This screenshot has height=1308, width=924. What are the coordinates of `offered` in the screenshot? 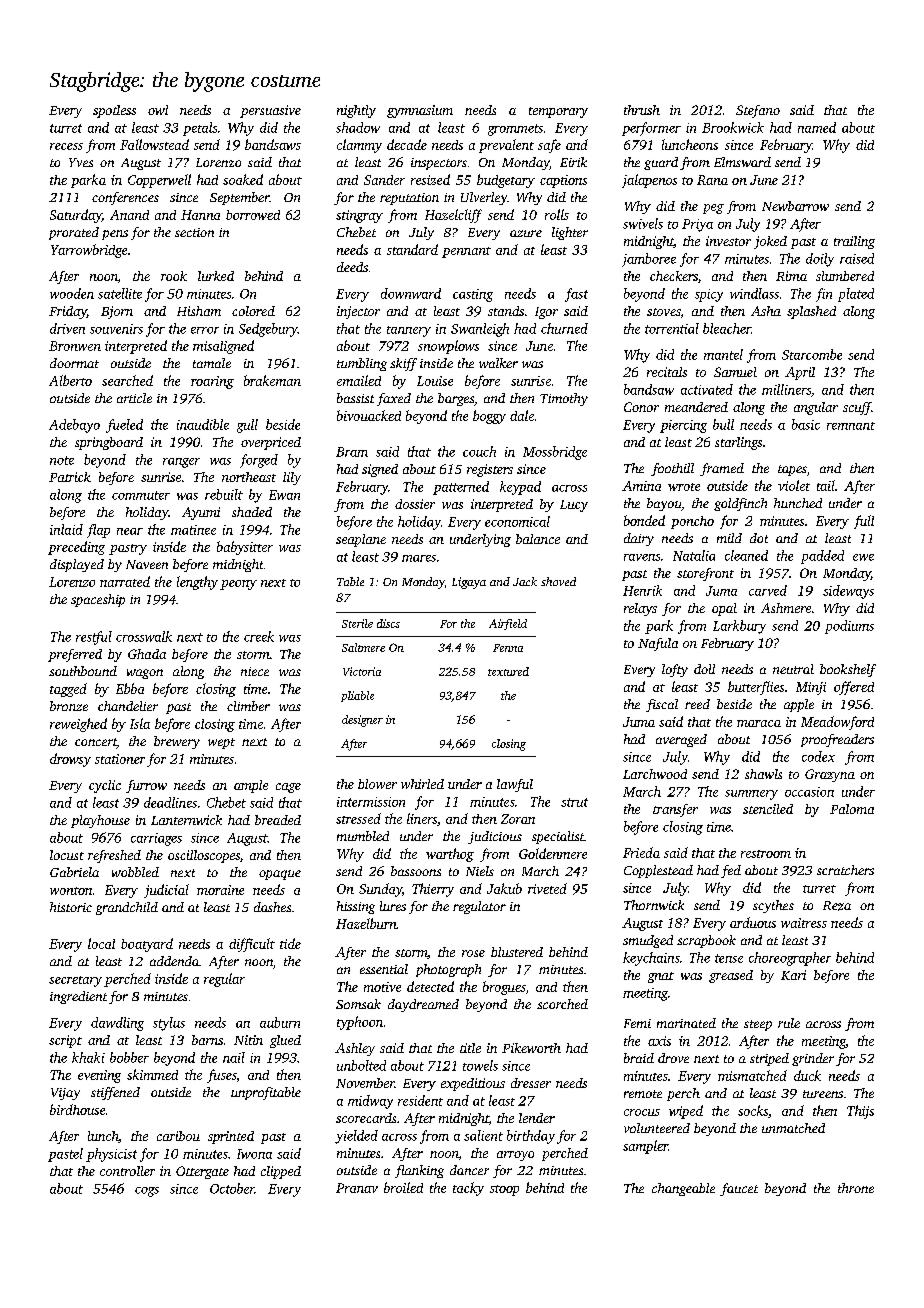 It's located at (854, 688).
